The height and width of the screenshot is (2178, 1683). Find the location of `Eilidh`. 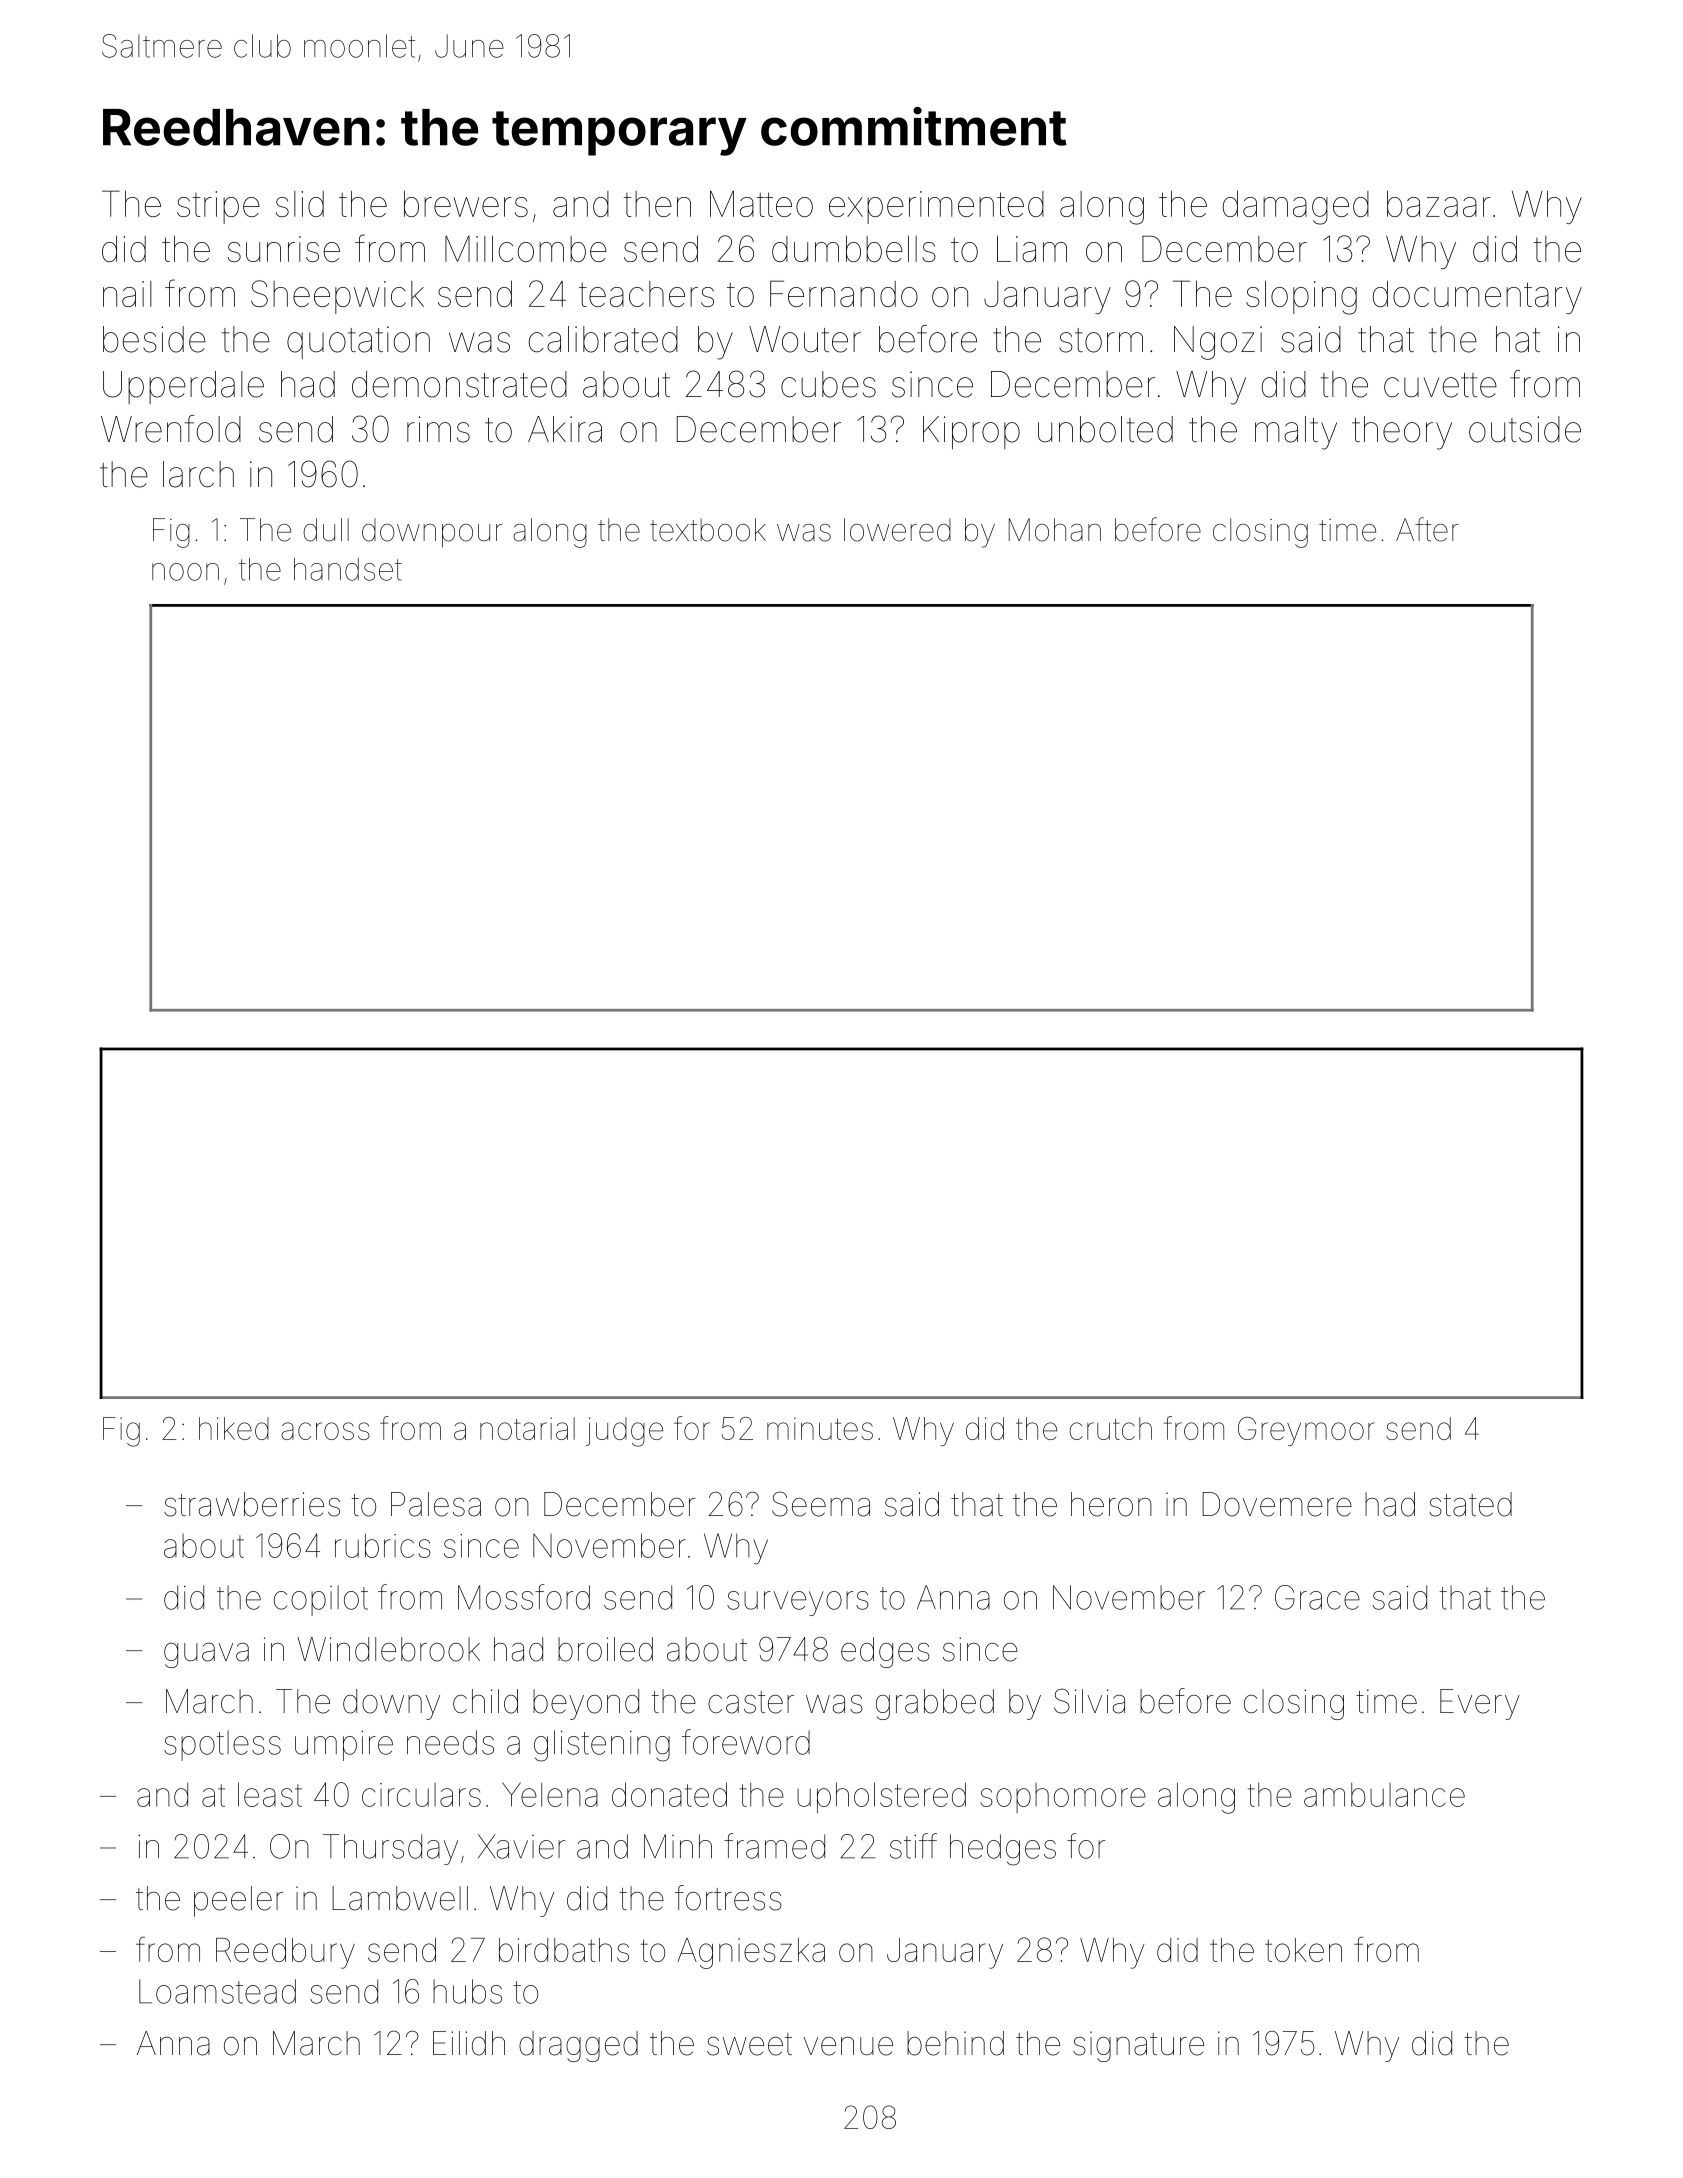

Eilidh is located at coordinates (469, 2043).
